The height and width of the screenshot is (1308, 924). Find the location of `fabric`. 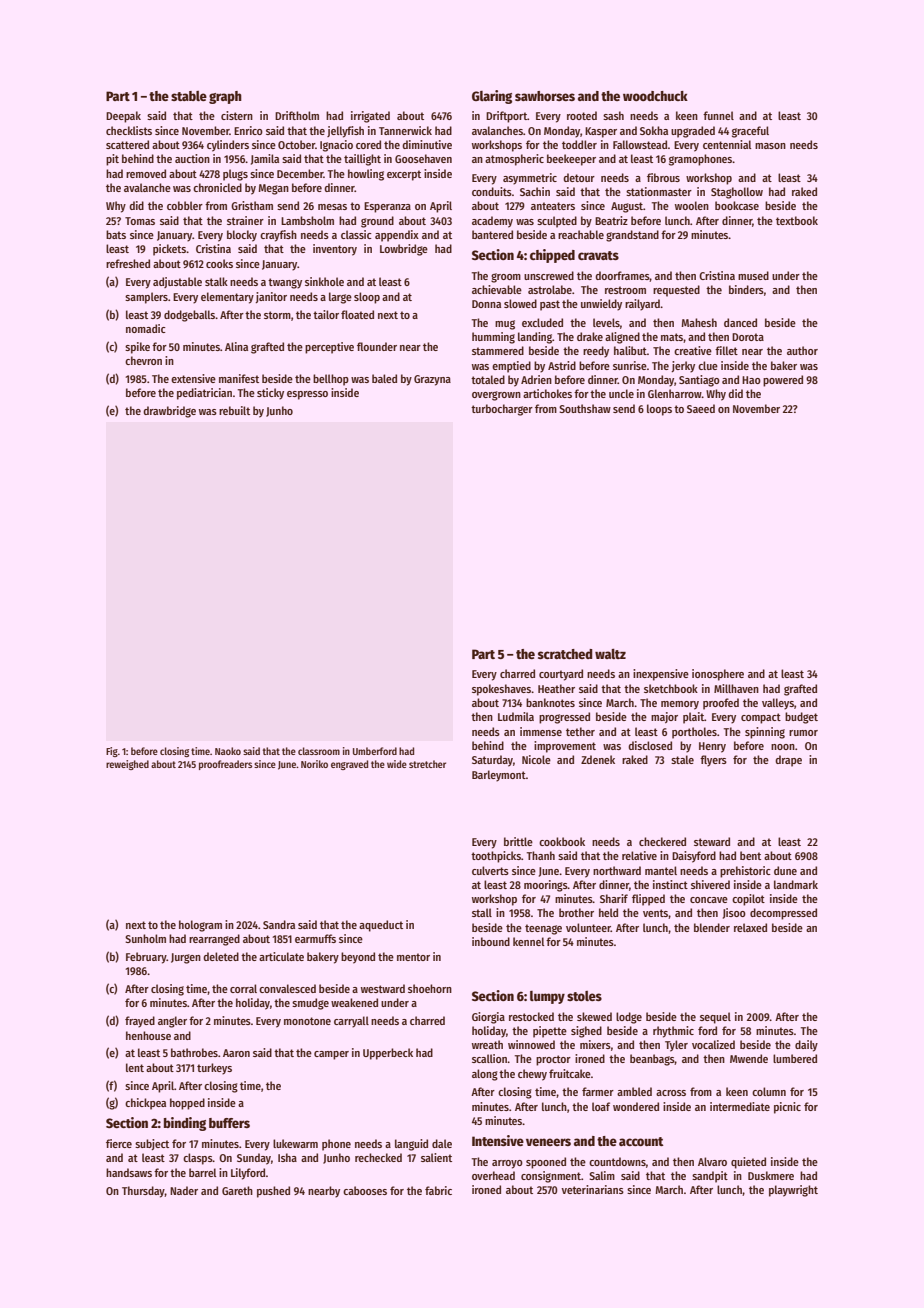

fabric is located at coordinates (438, 1190).
